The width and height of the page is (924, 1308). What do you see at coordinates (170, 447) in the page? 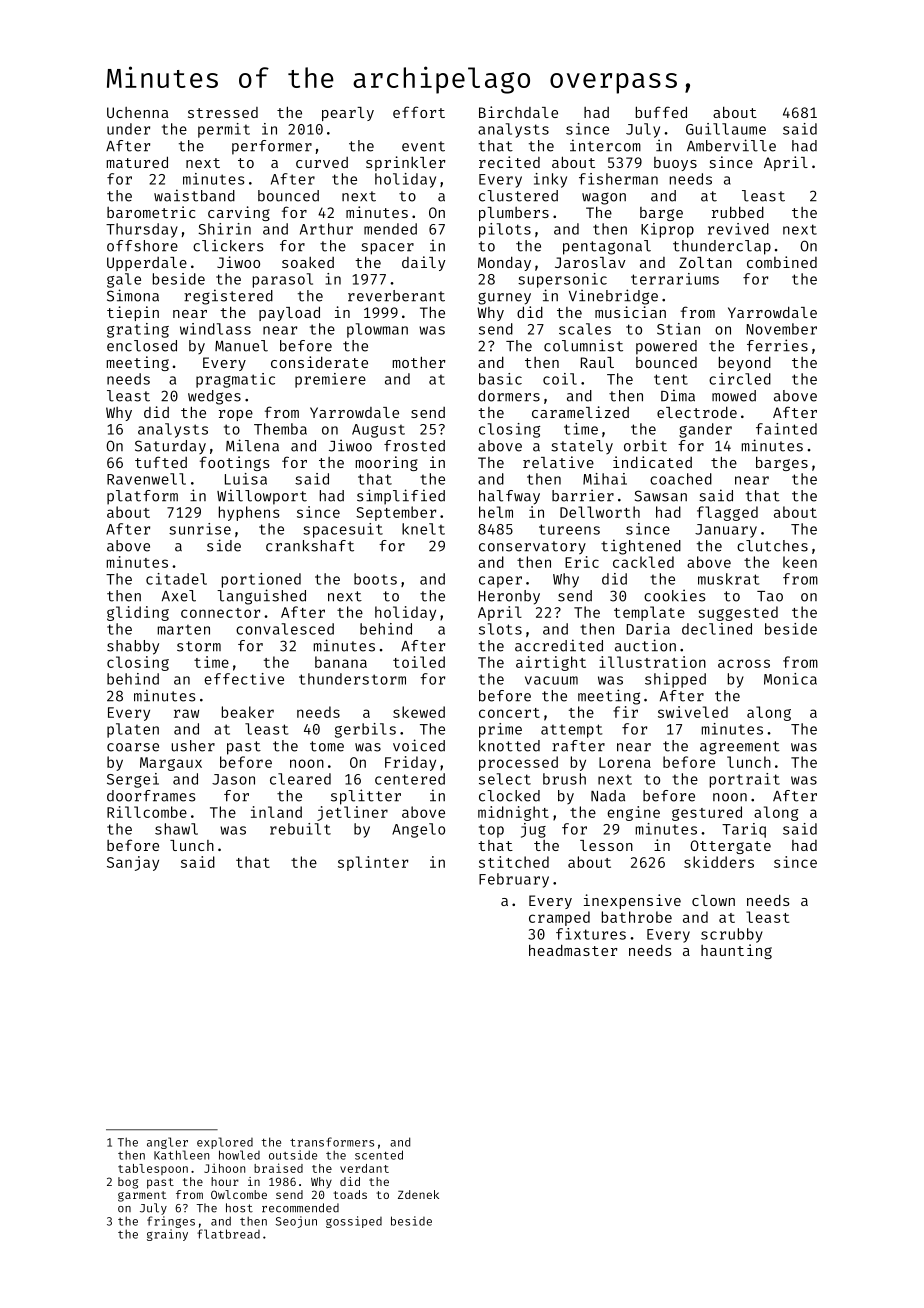
I see `Saturday` at bounding box center [170, 447].
